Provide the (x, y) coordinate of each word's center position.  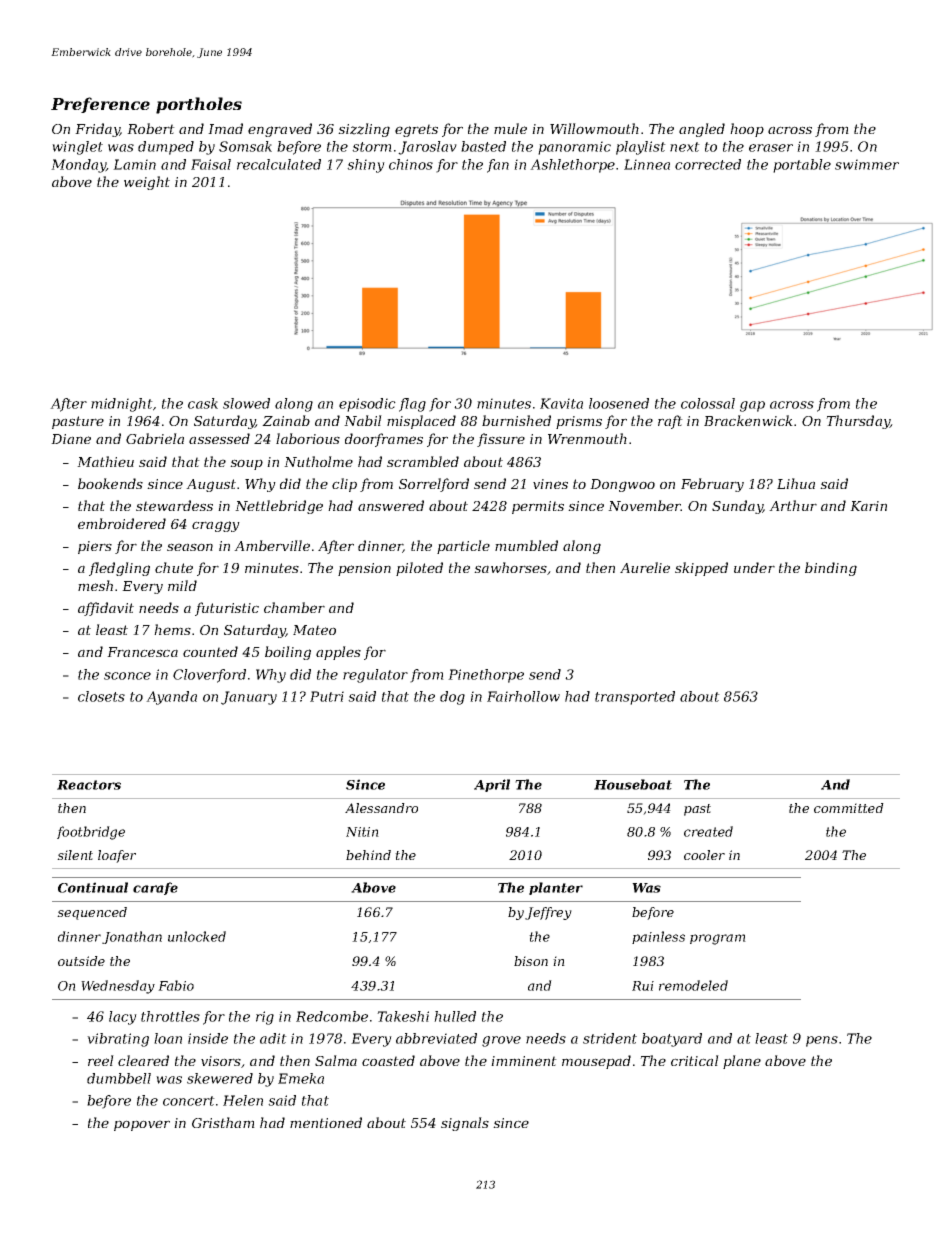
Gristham (223, 1122)
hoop (747, 130)
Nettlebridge (279, 507)
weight (147, 183)
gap (752, 406)
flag (412, 405)
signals (465, 1124)
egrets (416, 130)
